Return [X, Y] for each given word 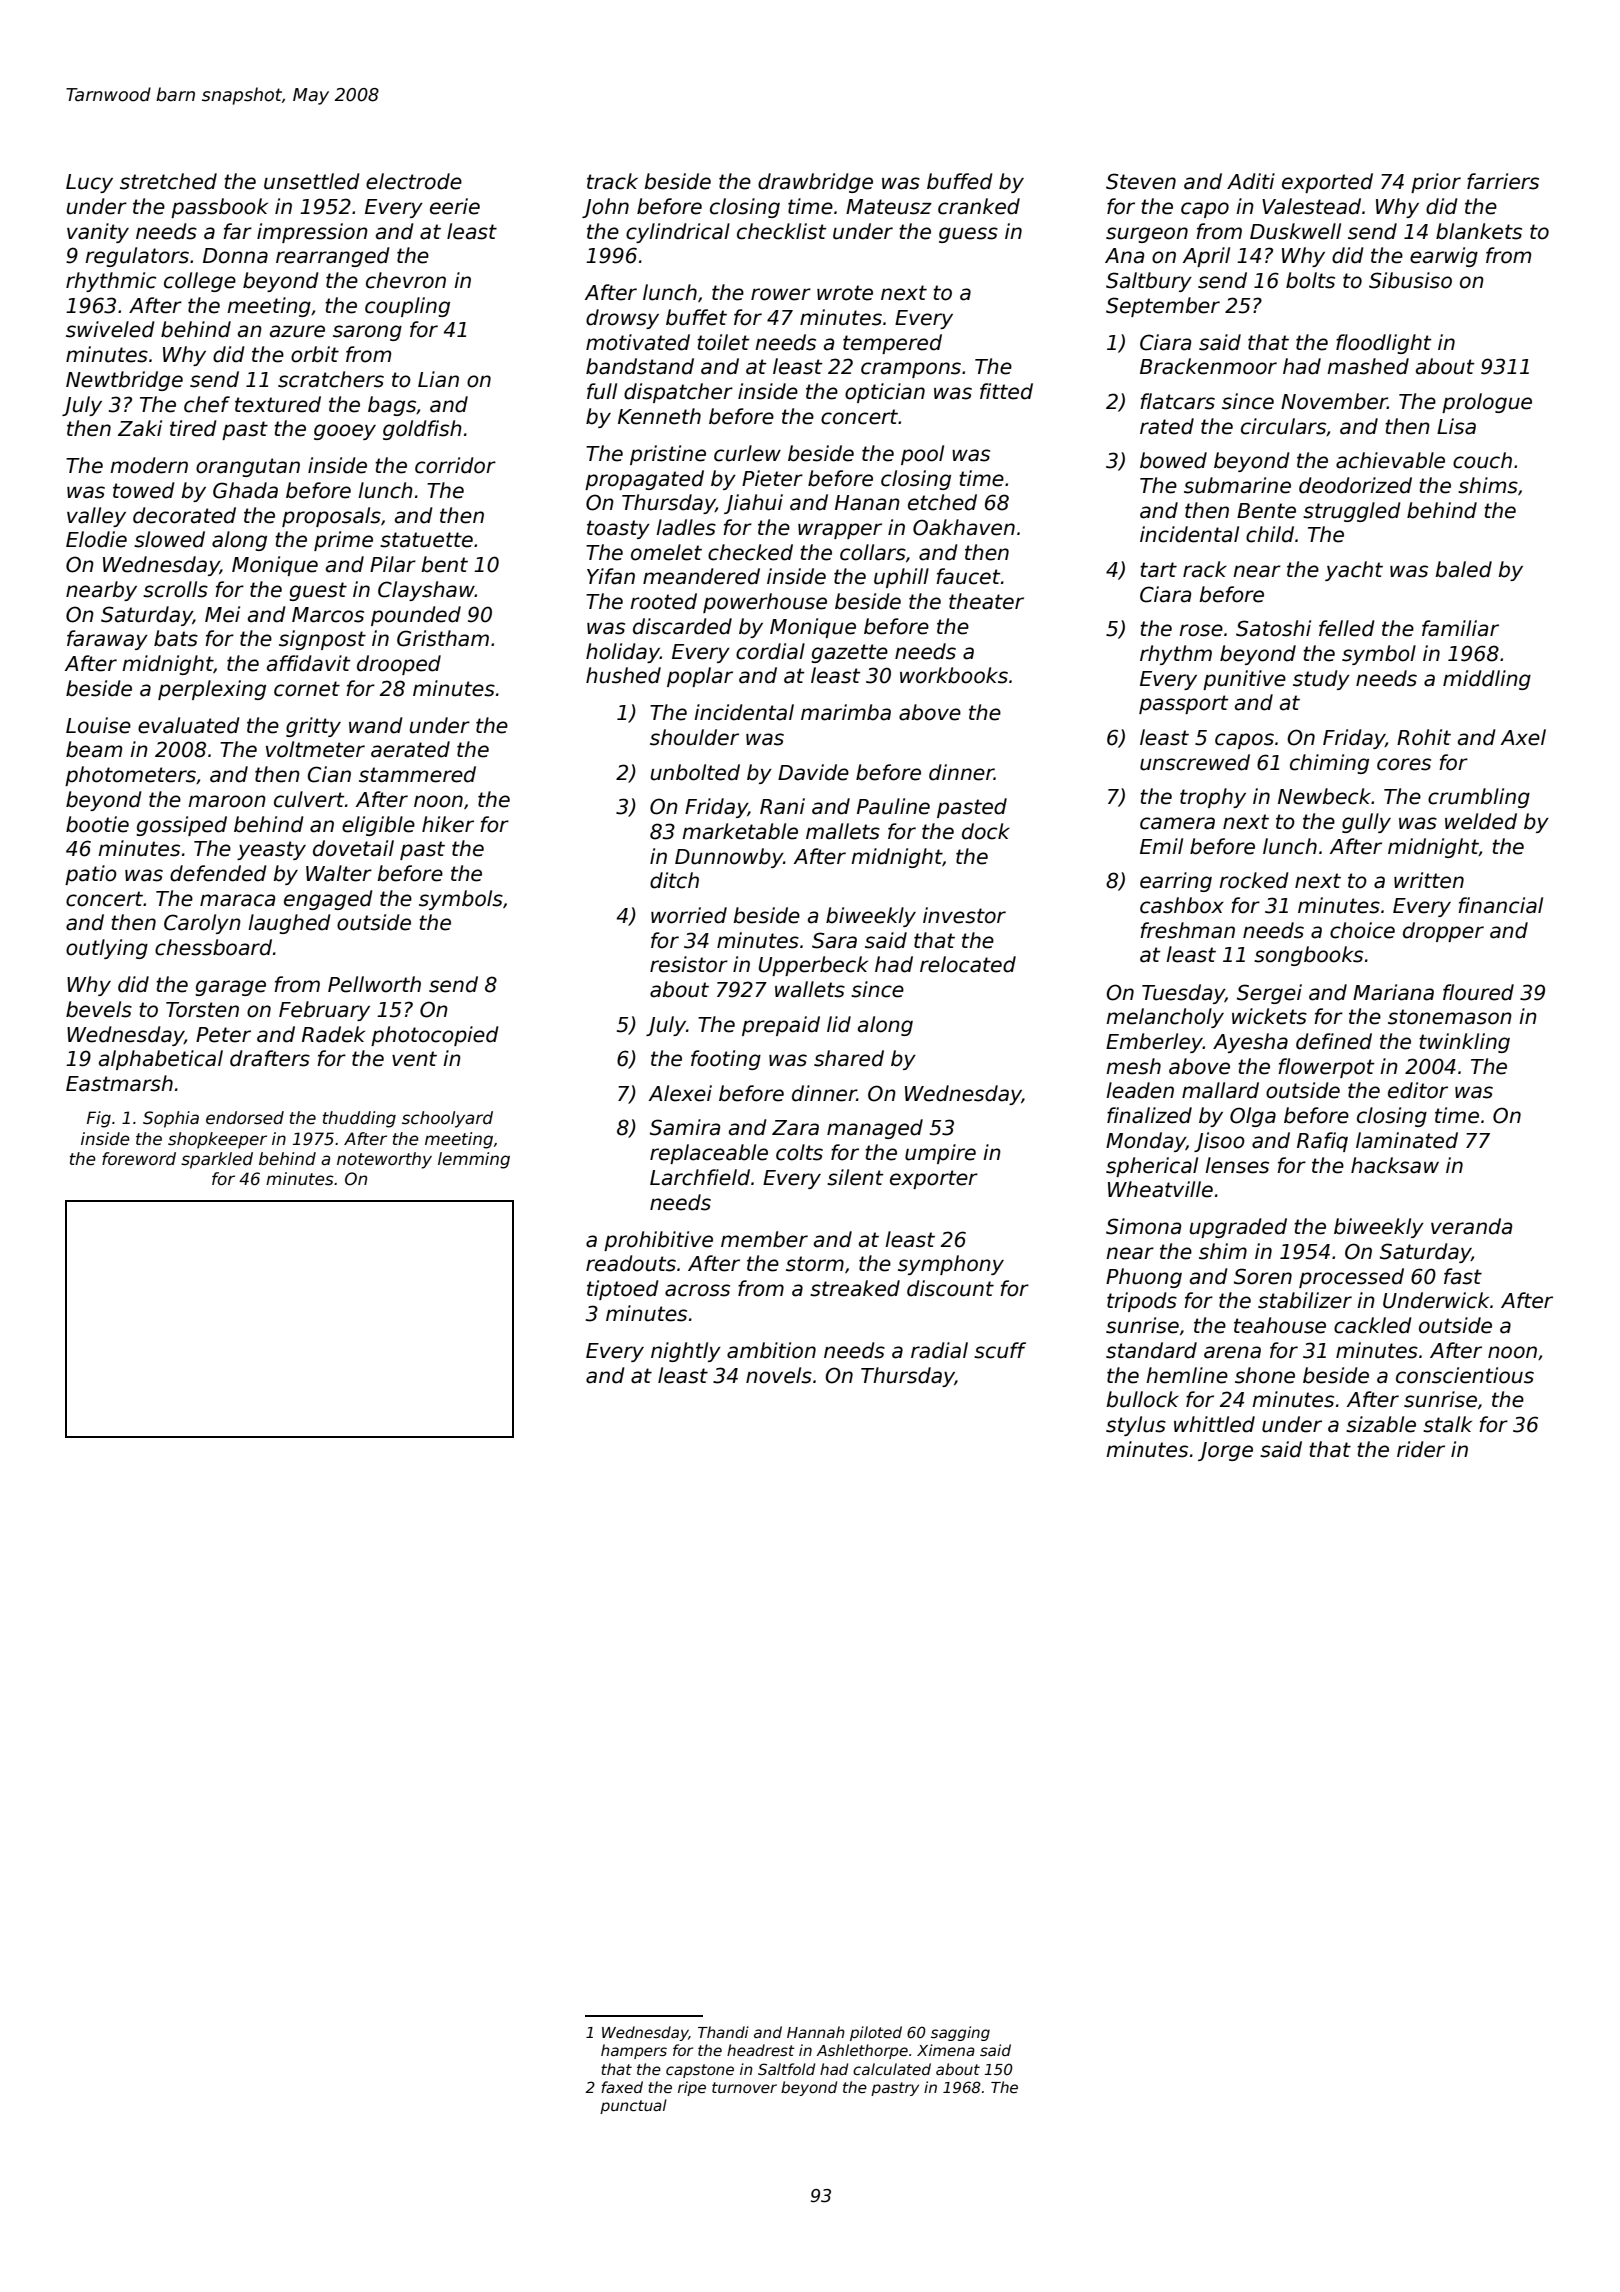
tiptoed [623, 1290]
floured [1478, 992]
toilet [723, 342]
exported [1327, 183]
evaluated [189, 725]
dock [986, 831]
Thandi [723, 2032]
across [697, 1290]
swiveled [110, 329]
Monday [1146, 1142]
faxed [622, 2087]
